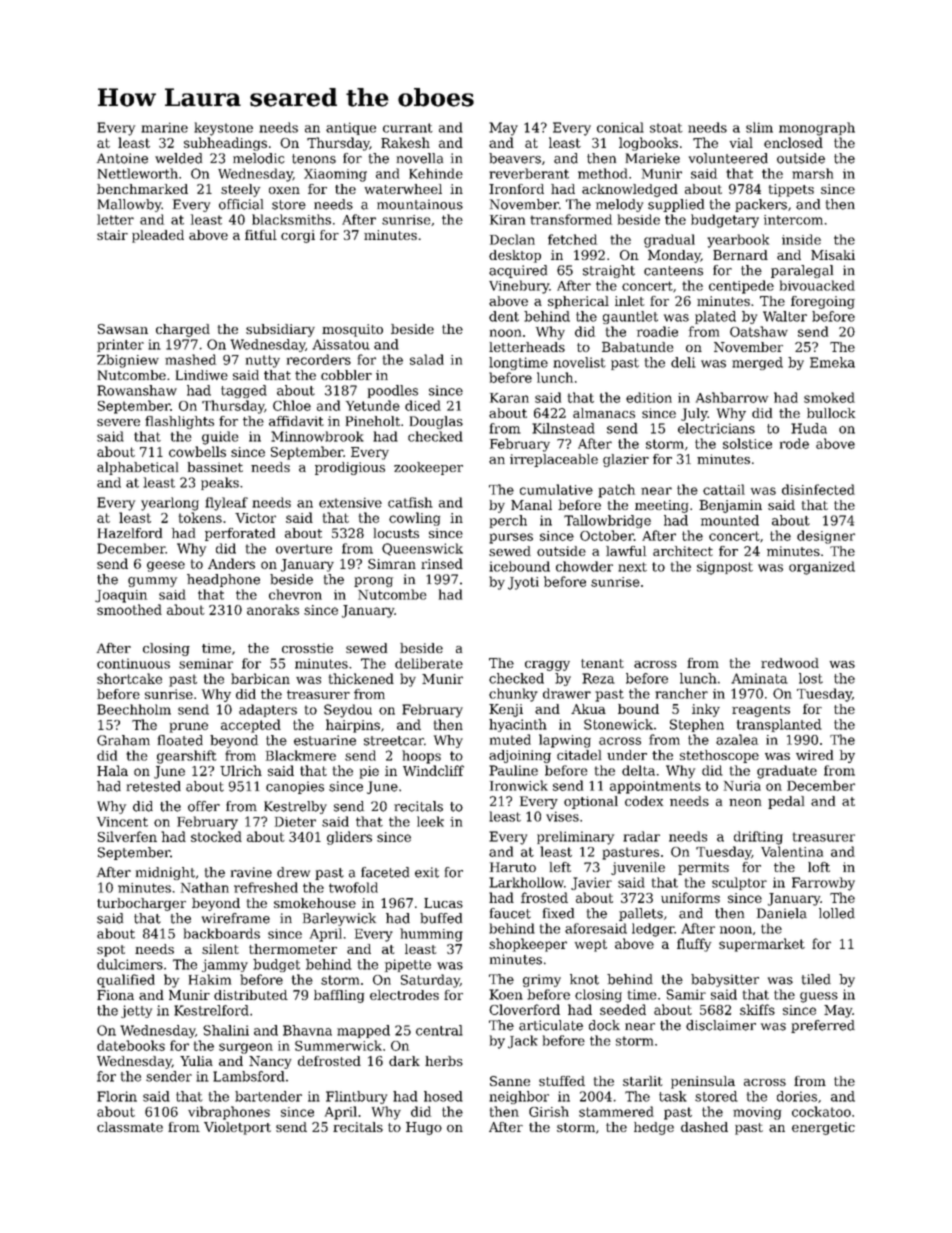 Image resolution: width=952 pixels, height=1233 pixels. I want to click on fitful, so click(261, 235).
